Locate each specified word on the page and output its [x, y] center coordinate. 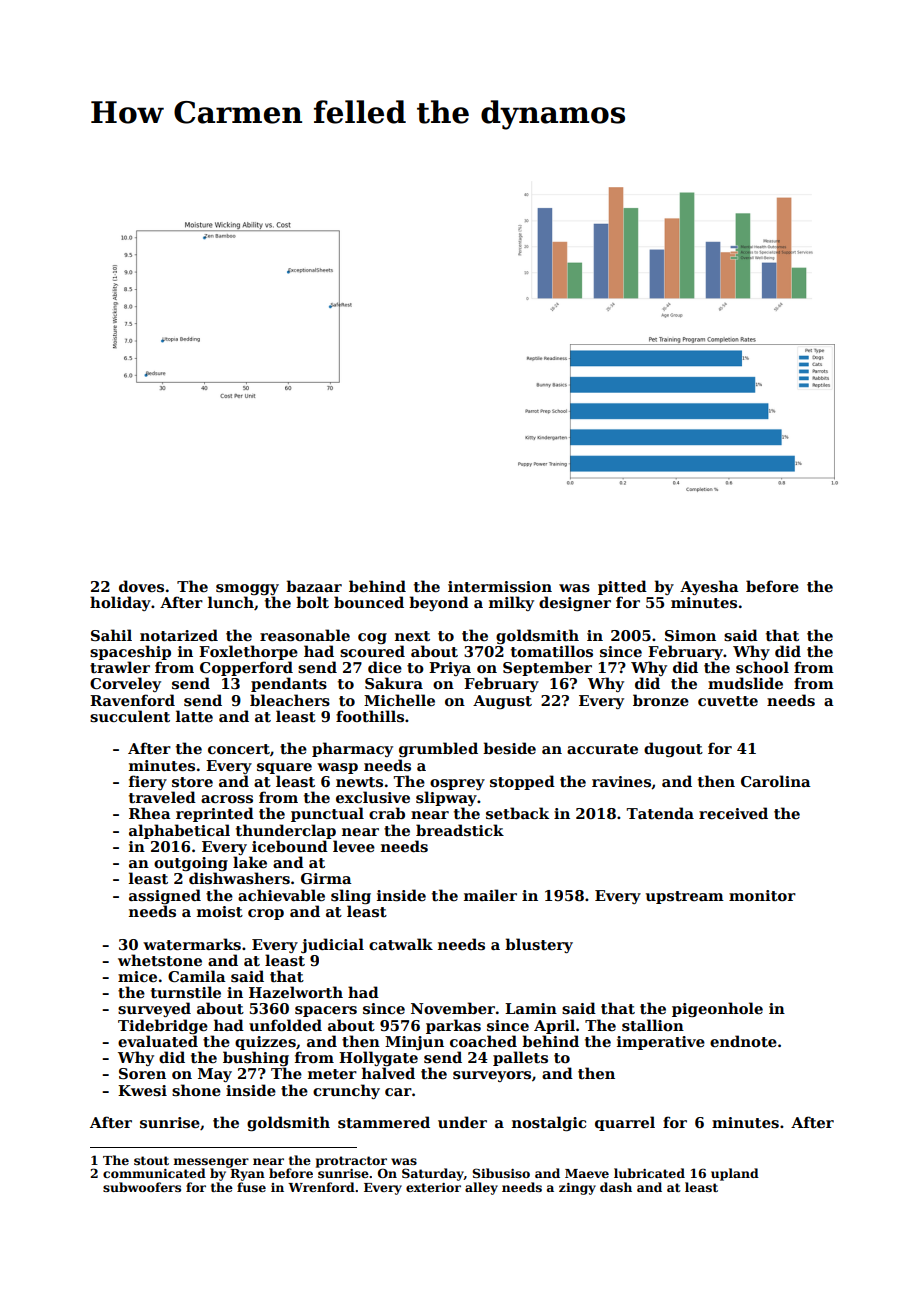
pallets [520, 1058]
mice [137, 976]
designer [575, 603]
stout [151, 1160]
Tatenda [660, 813]
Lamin [531, 1008]
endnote [743, 1041]
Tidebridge [163, 1026]
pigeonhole [717, 1009]
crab [387, 813]
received [733, 813]
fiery [148, 782]
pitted [622, 587]
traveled [162, 797]
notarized [179, 635]
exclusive [373, 797]
